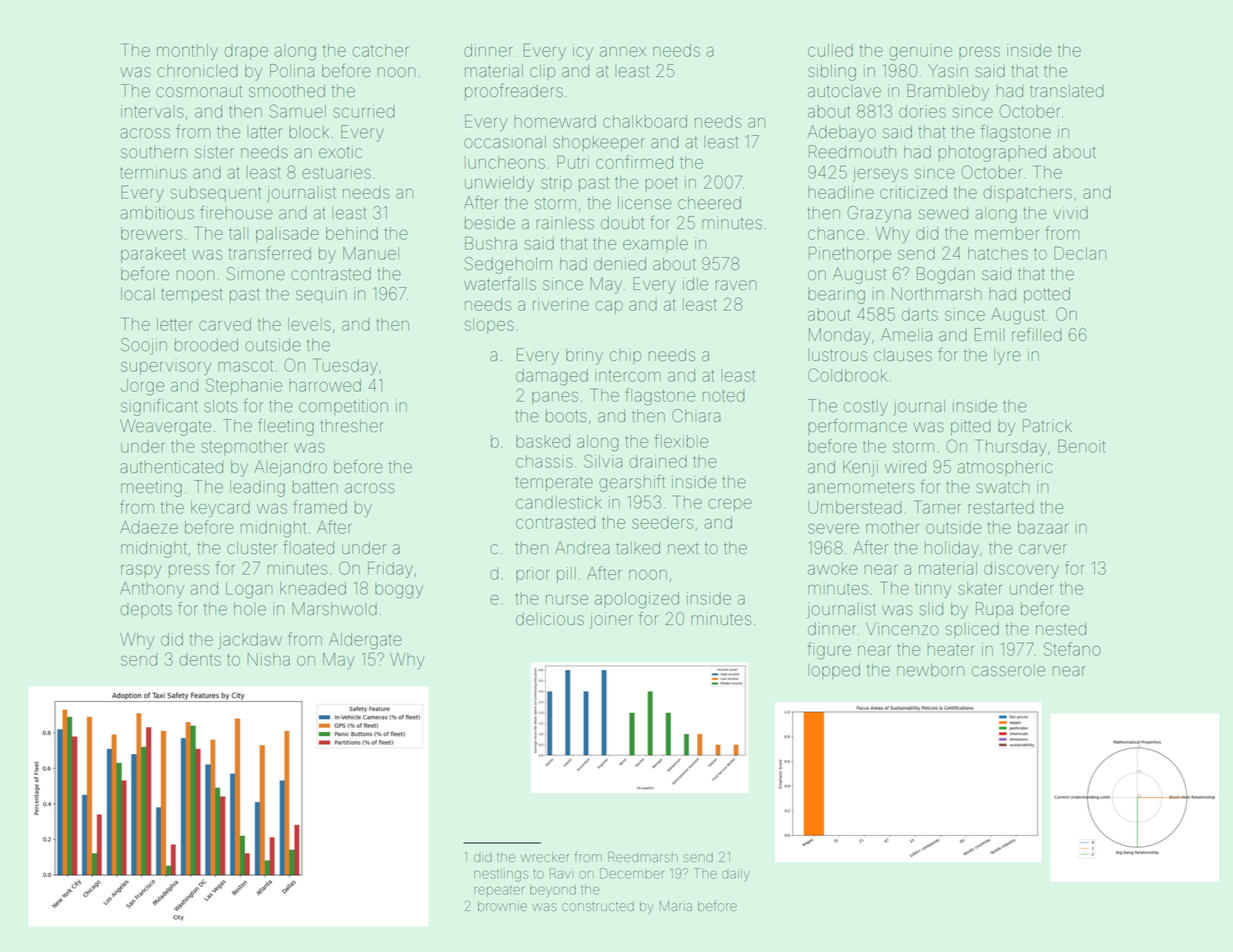  What do you see at coordinates (643, 857) in the screenshot?
I see `Reedmarsh` at bounding box center [643, 857].
